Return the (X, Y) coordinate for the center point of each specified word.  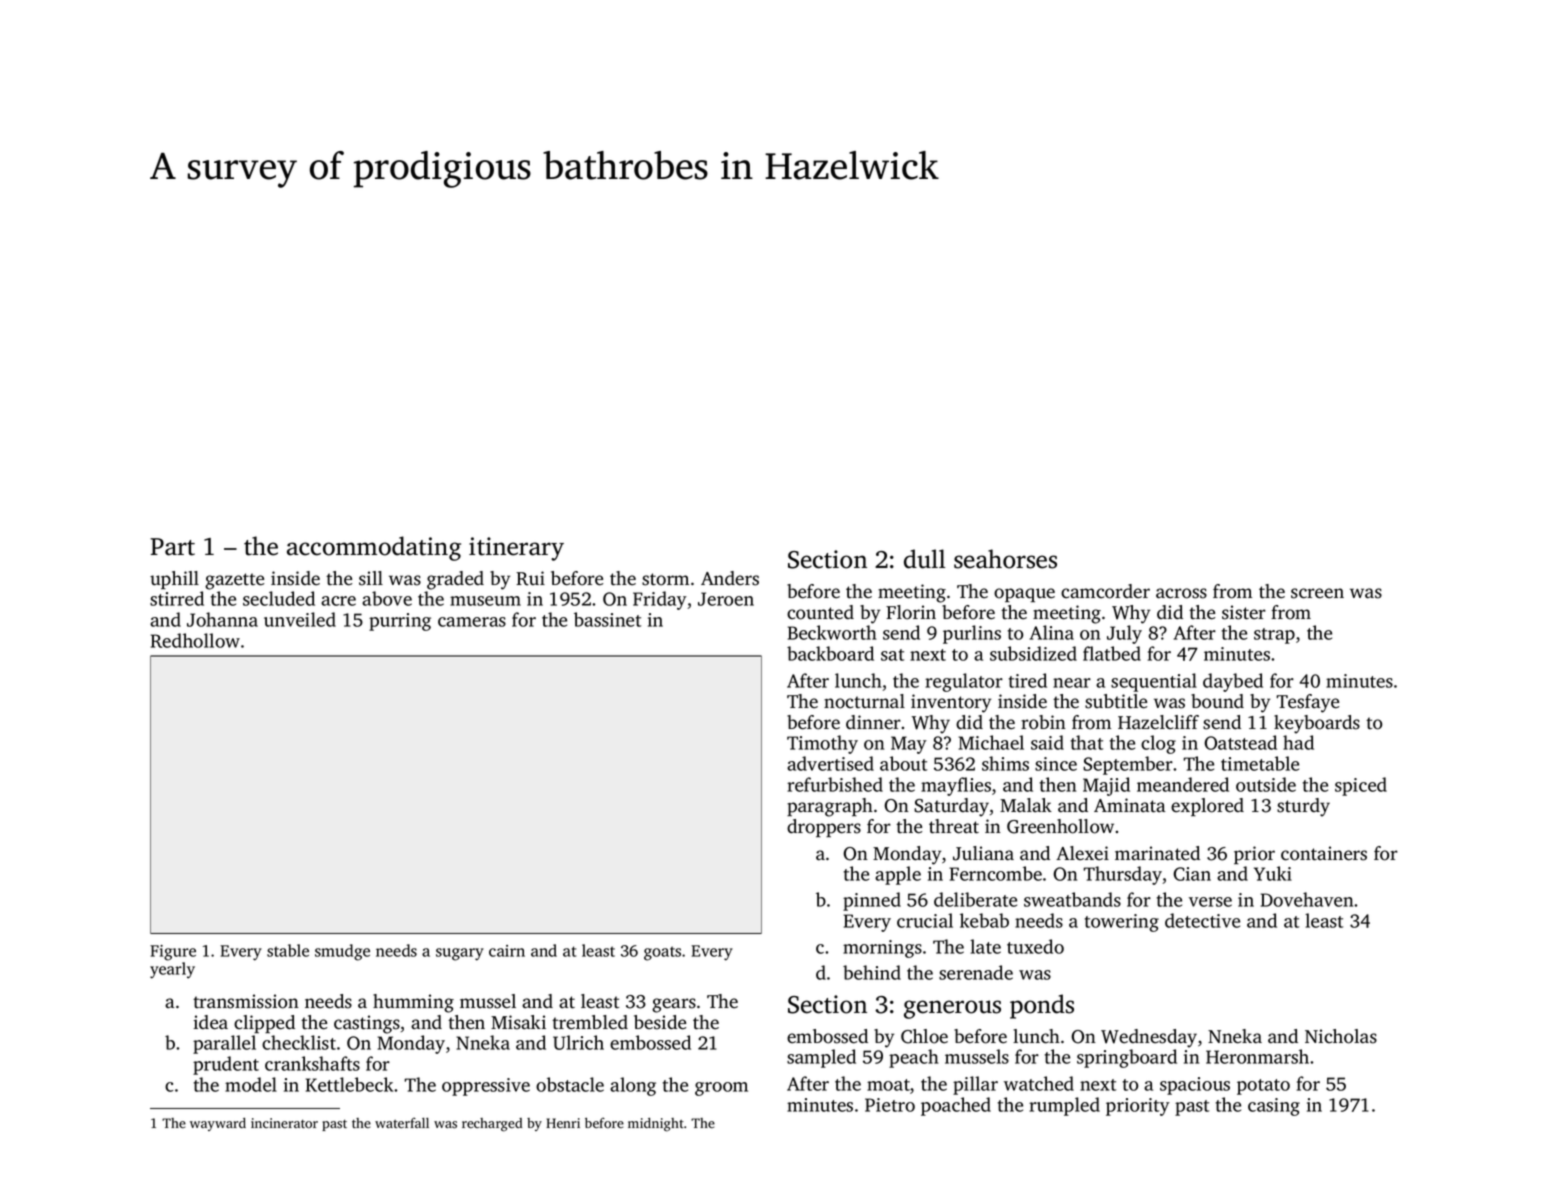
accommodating (374, 548)
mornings (882, 949)
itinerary (516, 549)
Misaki (518, 1022)
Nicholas (1341, 1036)
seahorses (1005, 559)
